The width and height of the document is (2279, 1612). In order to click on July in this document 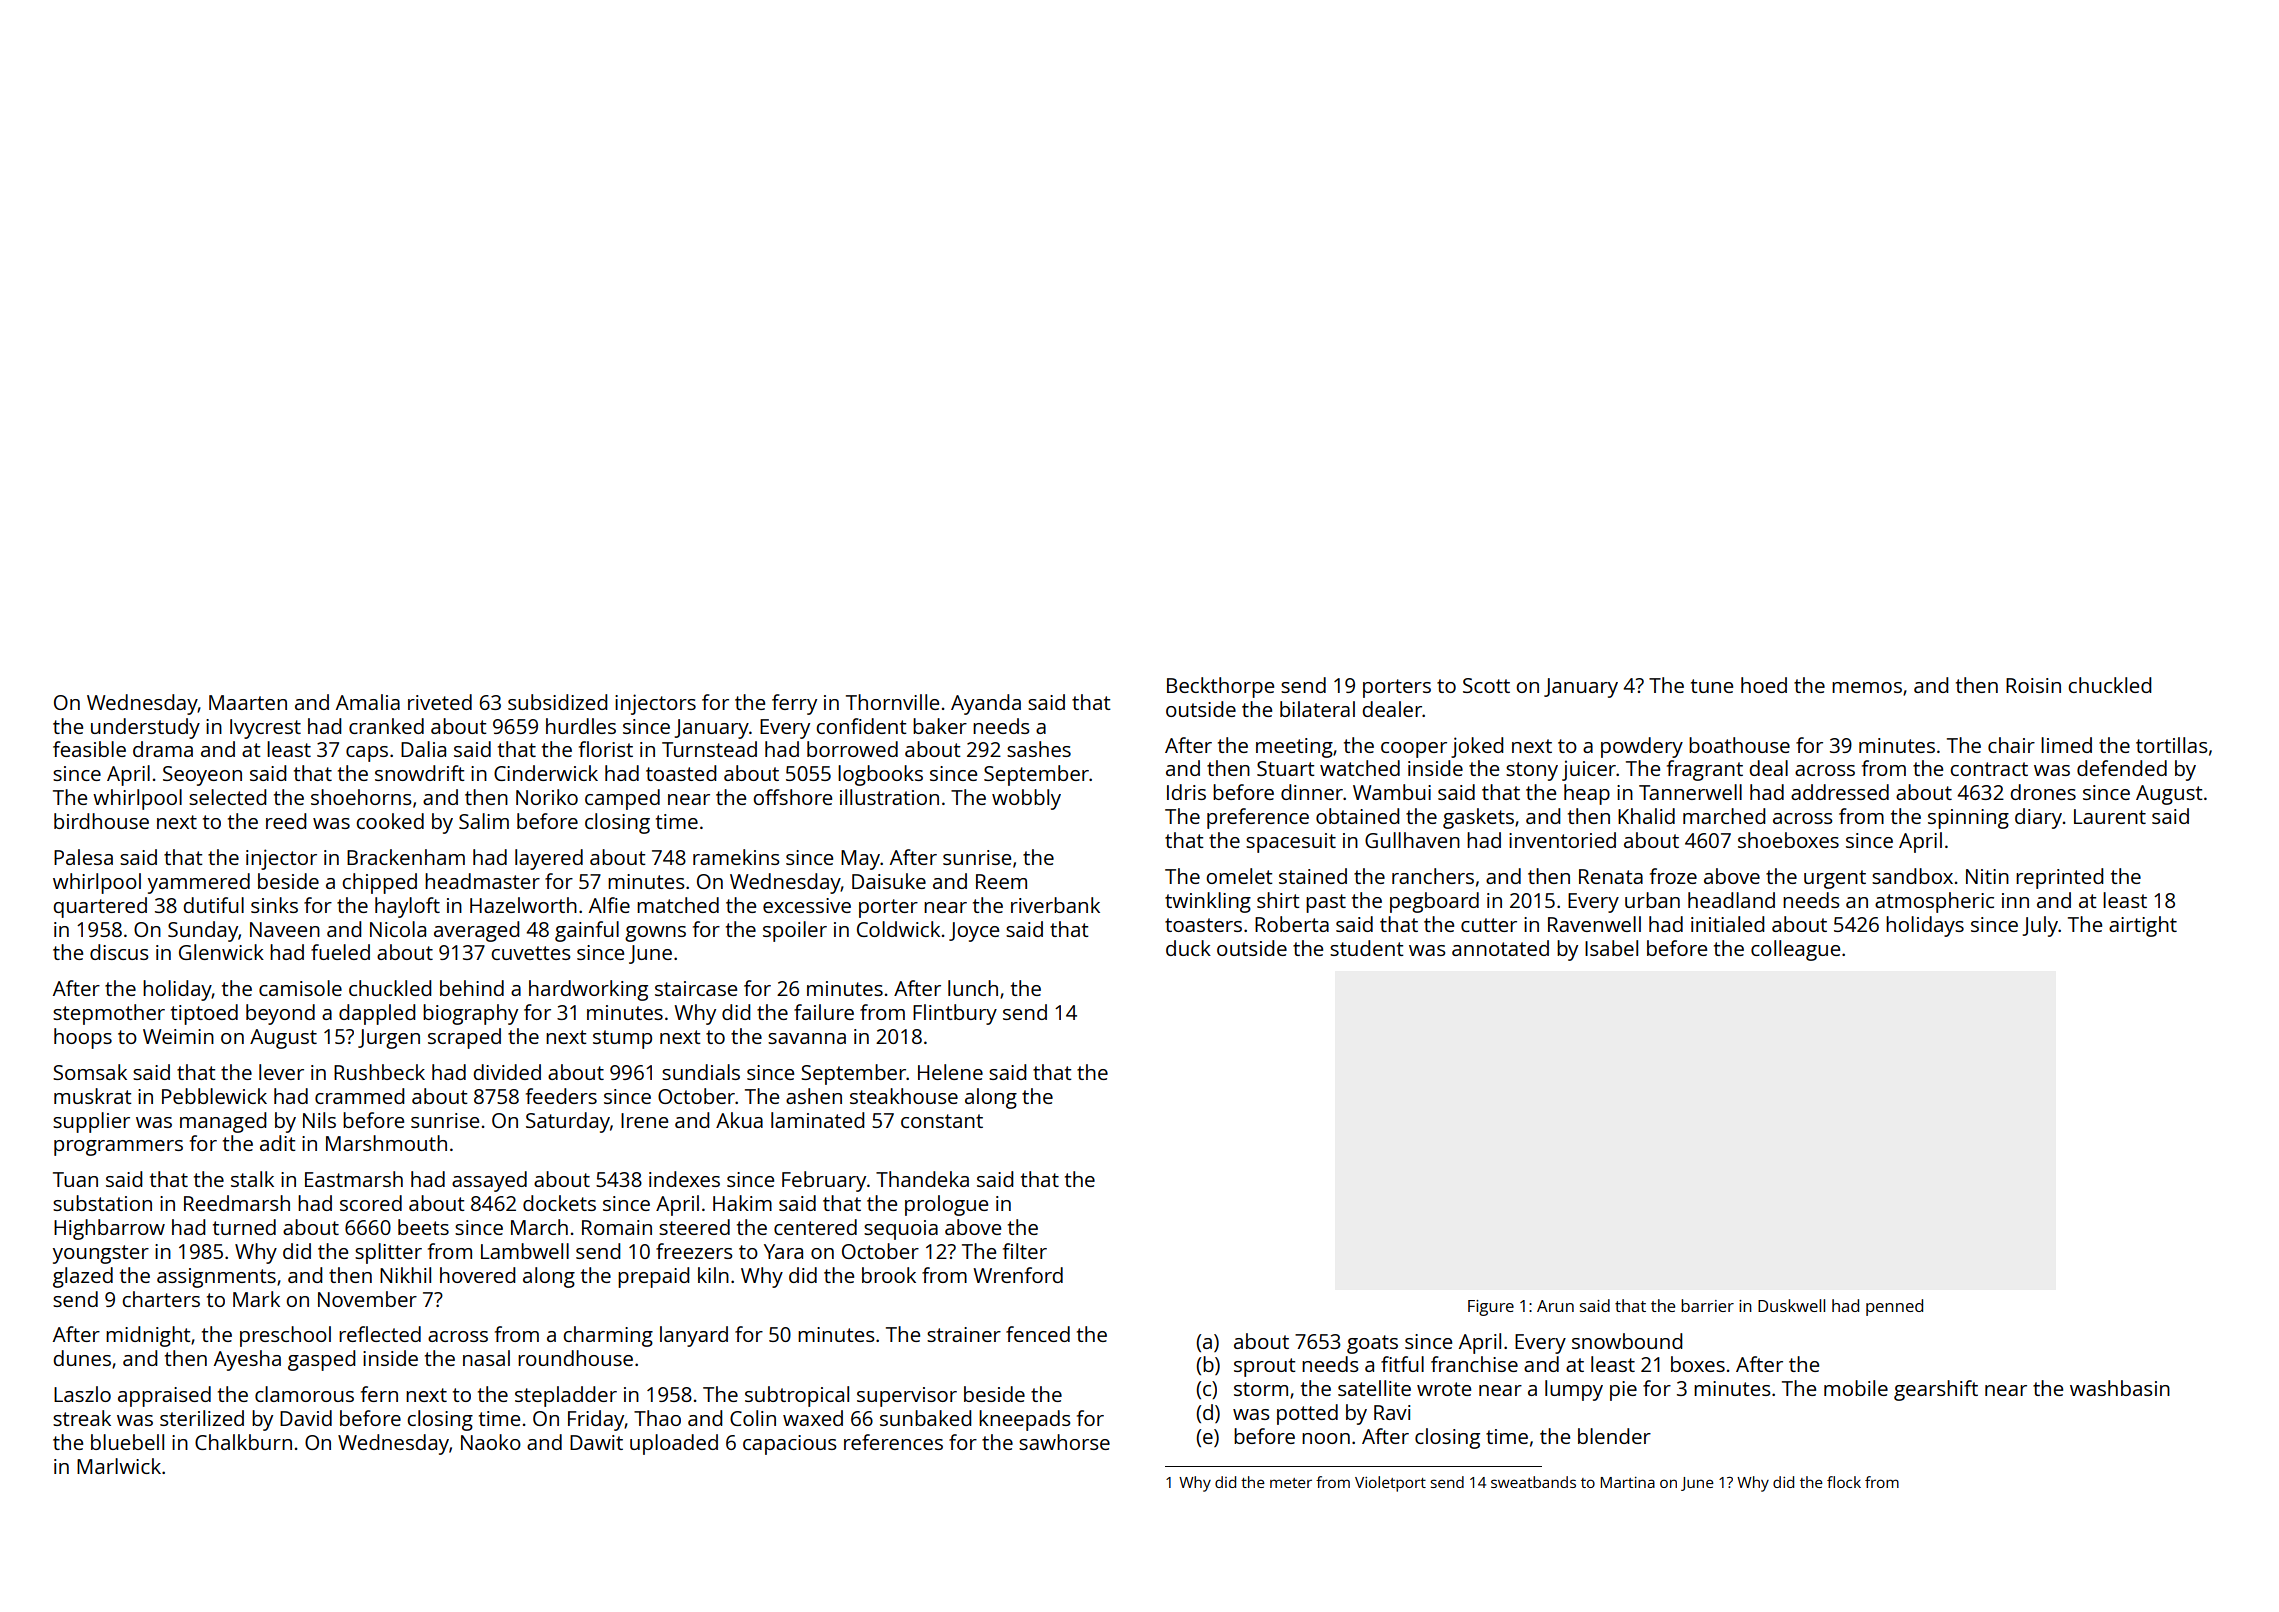, I will do `click(2040, 926)`.
